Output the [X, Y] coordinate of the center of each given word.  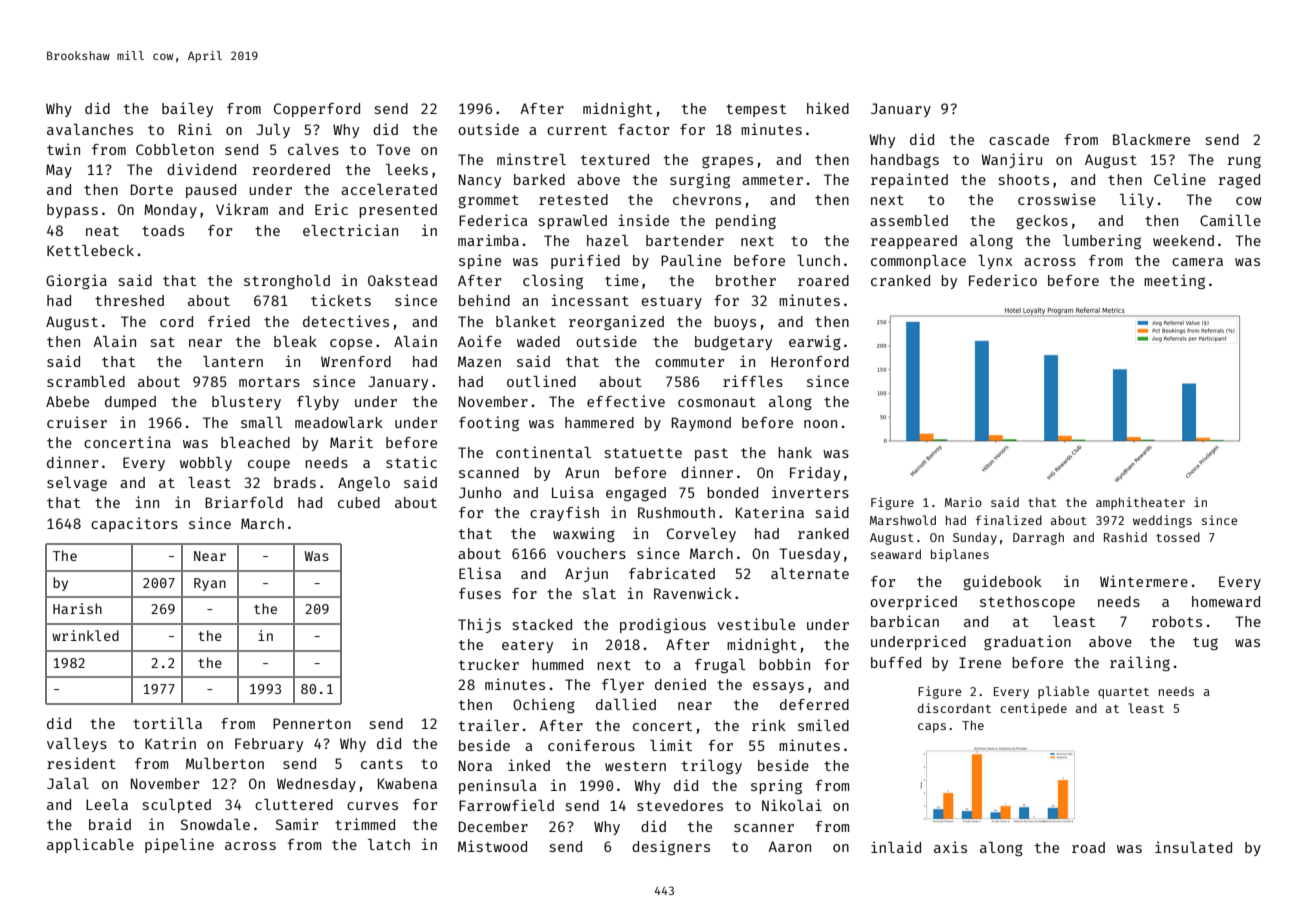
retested [573, 199]
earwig [815, 342]
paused [211, 191]
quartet [1123, 693]
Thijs [479, 625]
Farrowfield [506, 805]
